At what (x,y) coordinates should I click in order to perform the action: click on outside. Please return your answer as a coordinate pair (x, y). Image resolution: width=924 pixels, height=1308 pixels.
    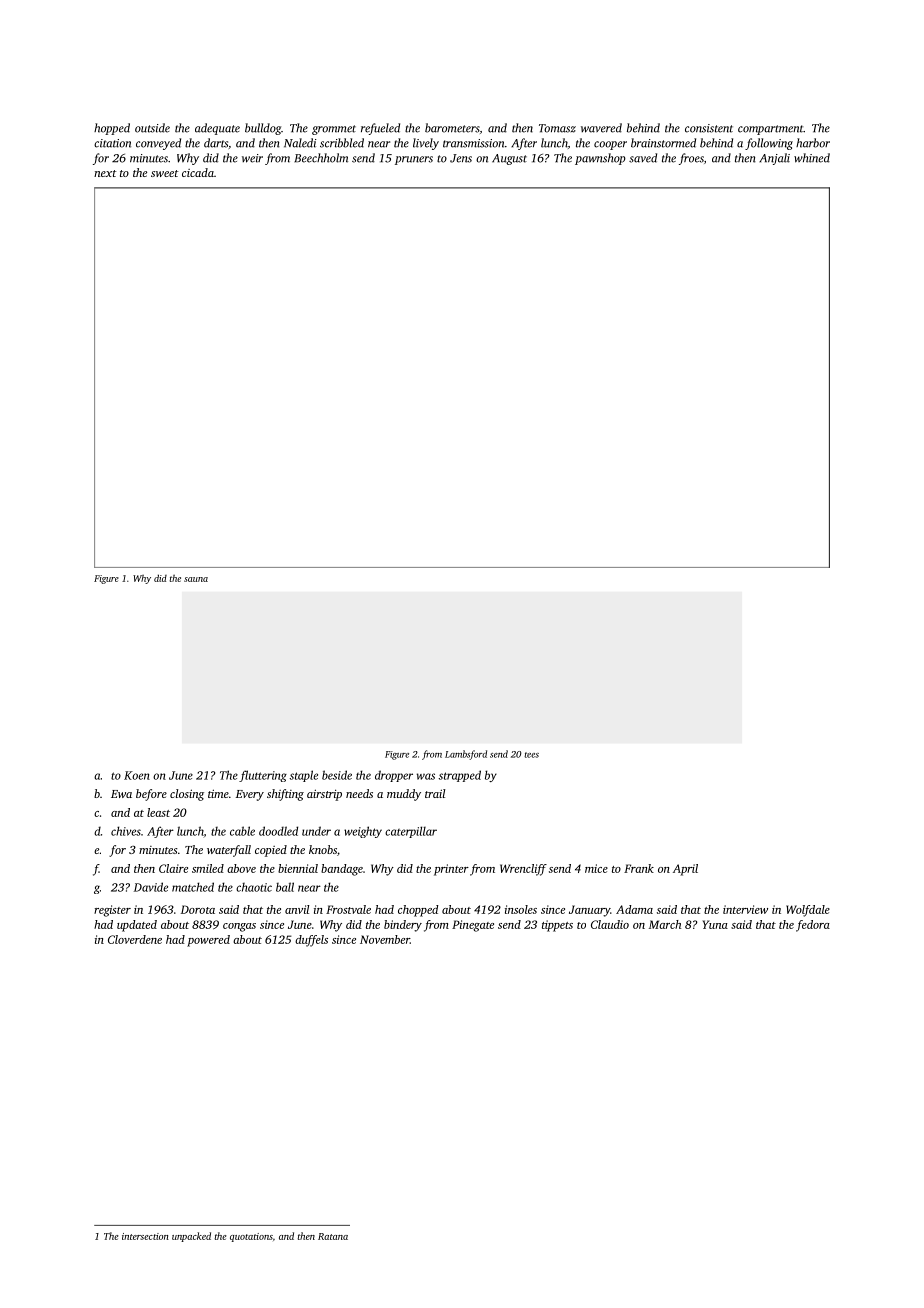
    Looking at the image, I should click on (152, 128).
